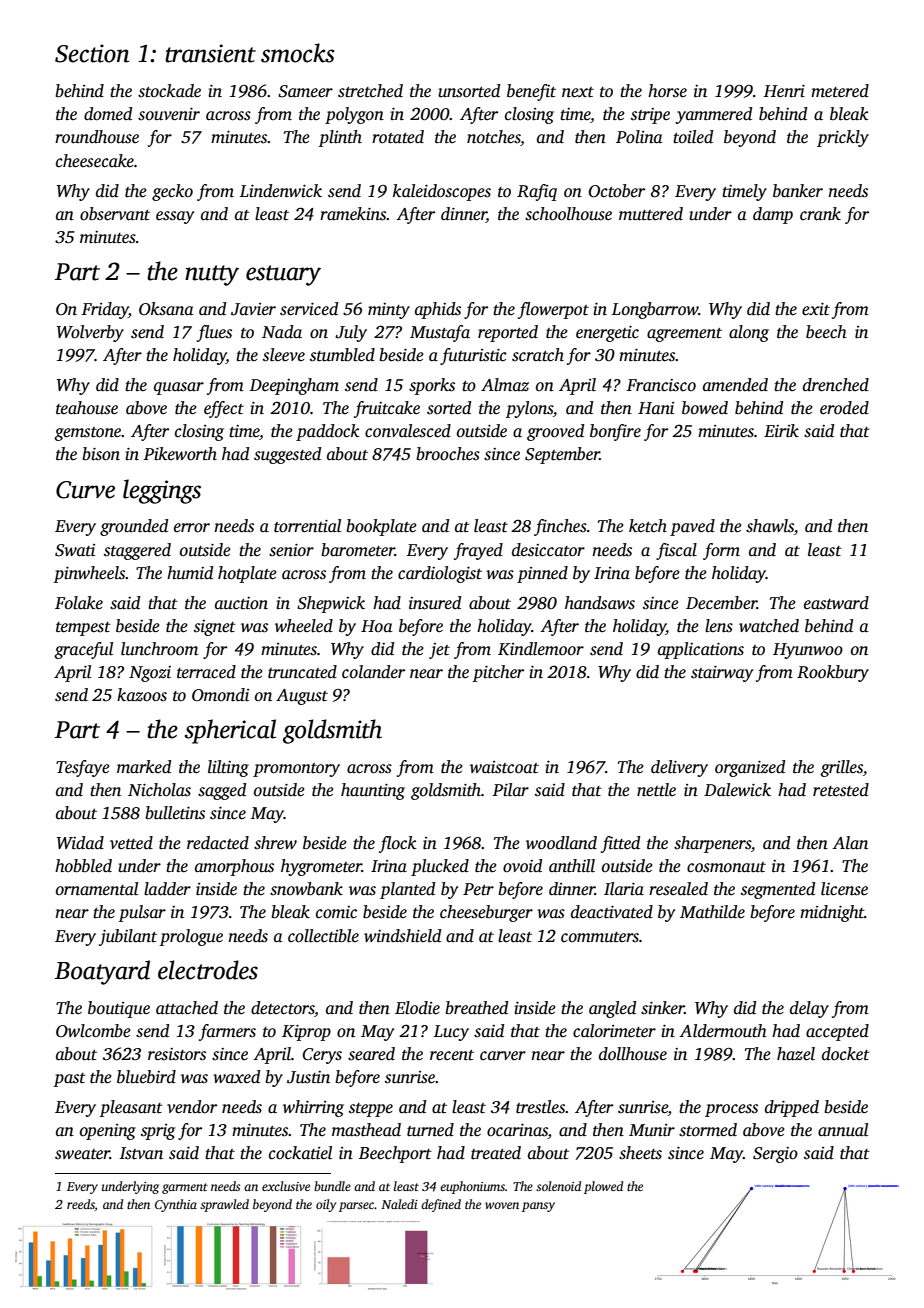 This page has height=1308, width=924. Describe the element at coordinates (510, 790) in the page. I see `Pilar` at that location.
